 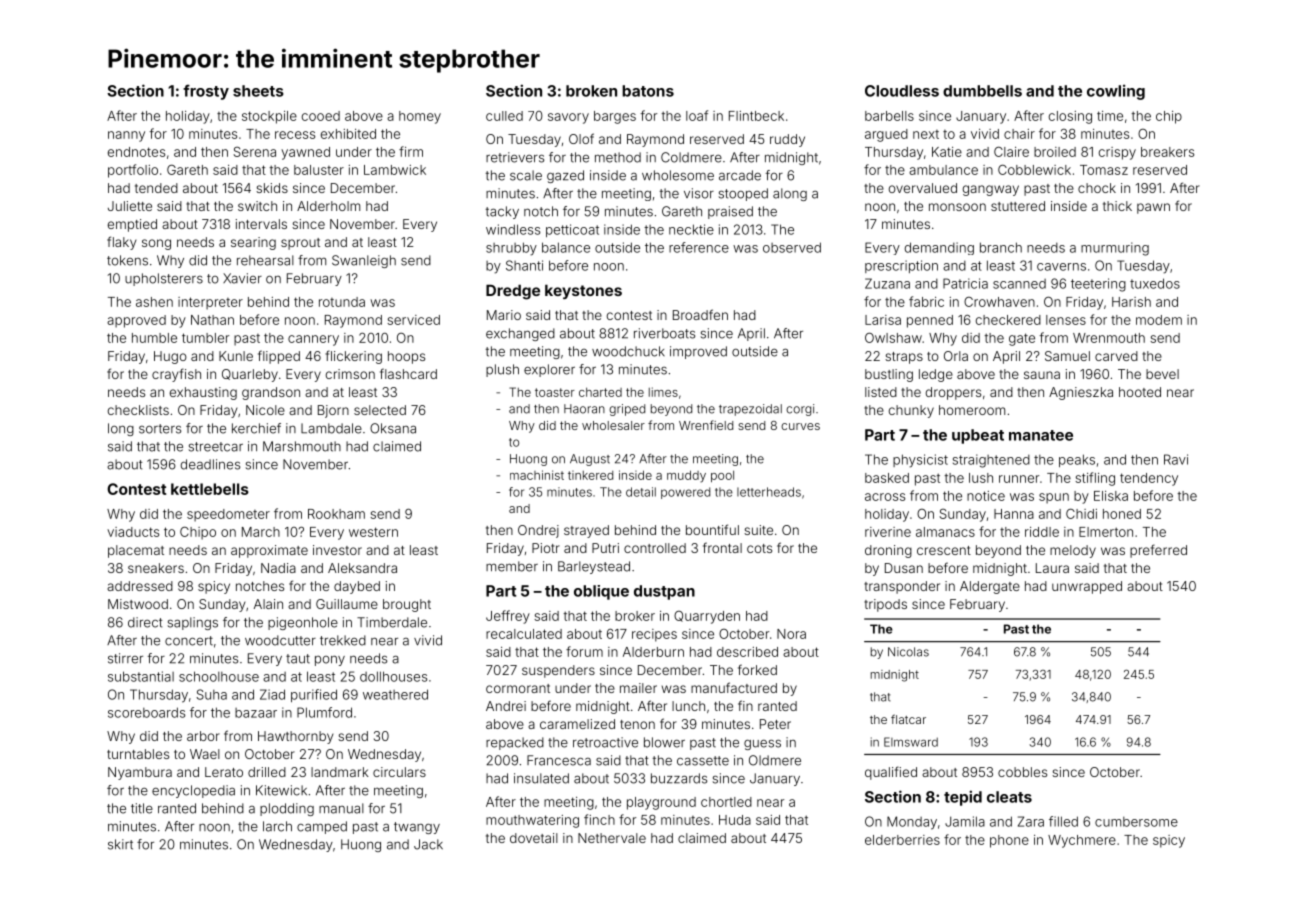 I want to click on insulated, so click(x=541, y=778).
